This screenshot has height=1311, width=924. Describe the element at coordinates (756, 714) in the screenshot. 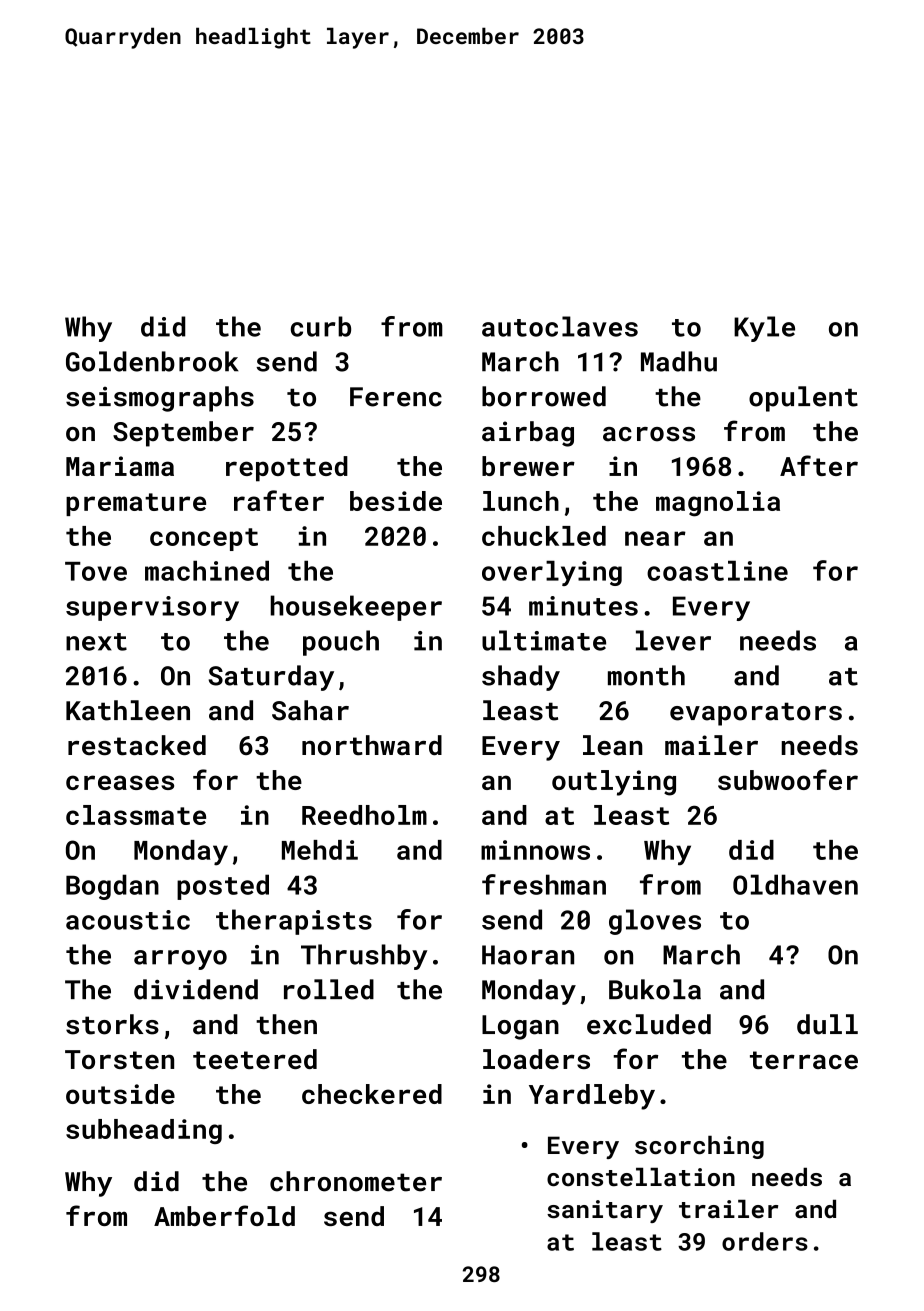

I see `evaporators` at that location.
